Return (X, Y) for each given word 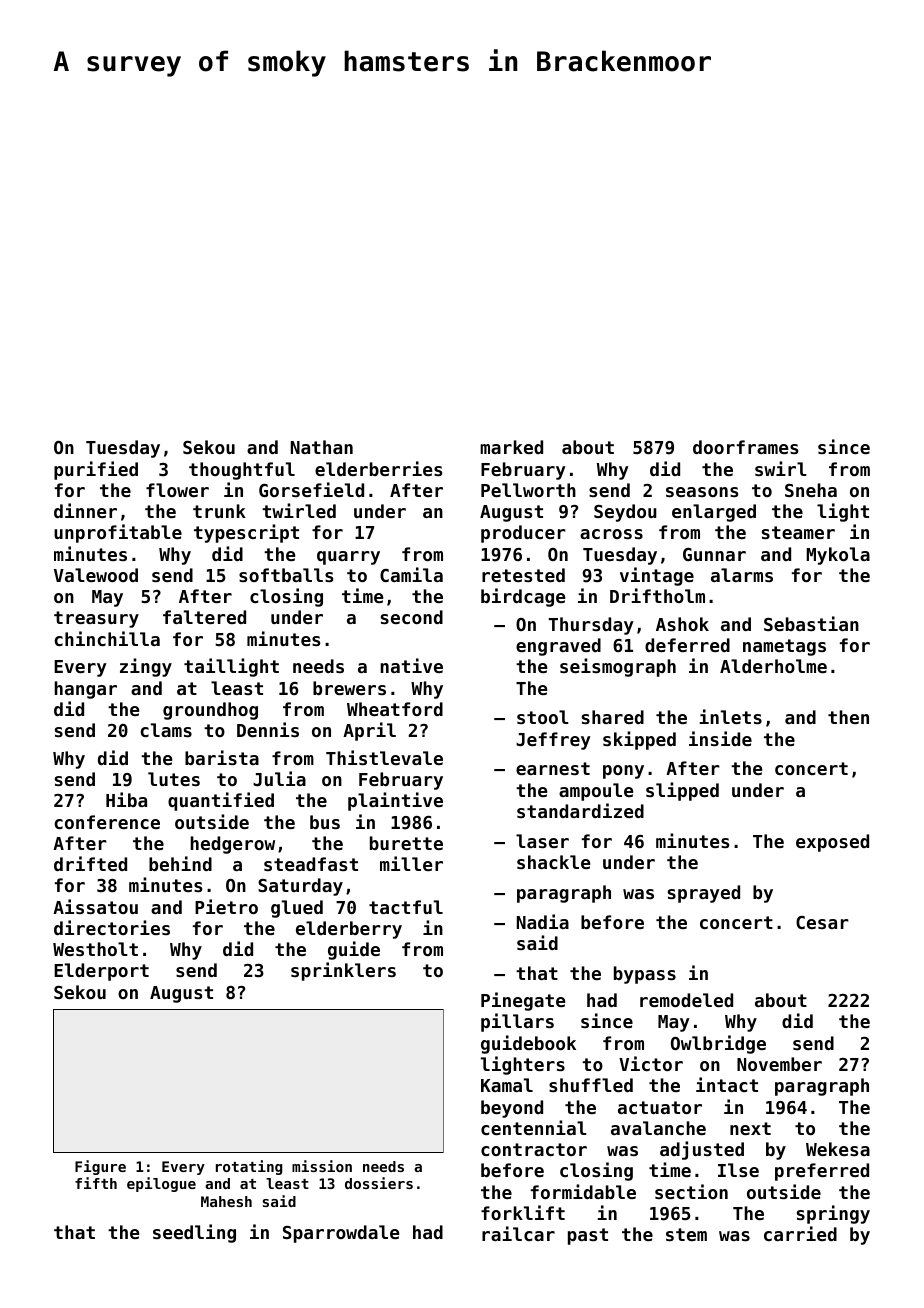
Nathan (322, 447)
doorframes (745, 447)
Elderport (101, 972)
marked (511, 447)
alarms (742, 575)
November (779, 1064)
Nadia (543, 921)
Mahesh (226, 1201)
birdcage (523, 597)
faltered (204, 617)
